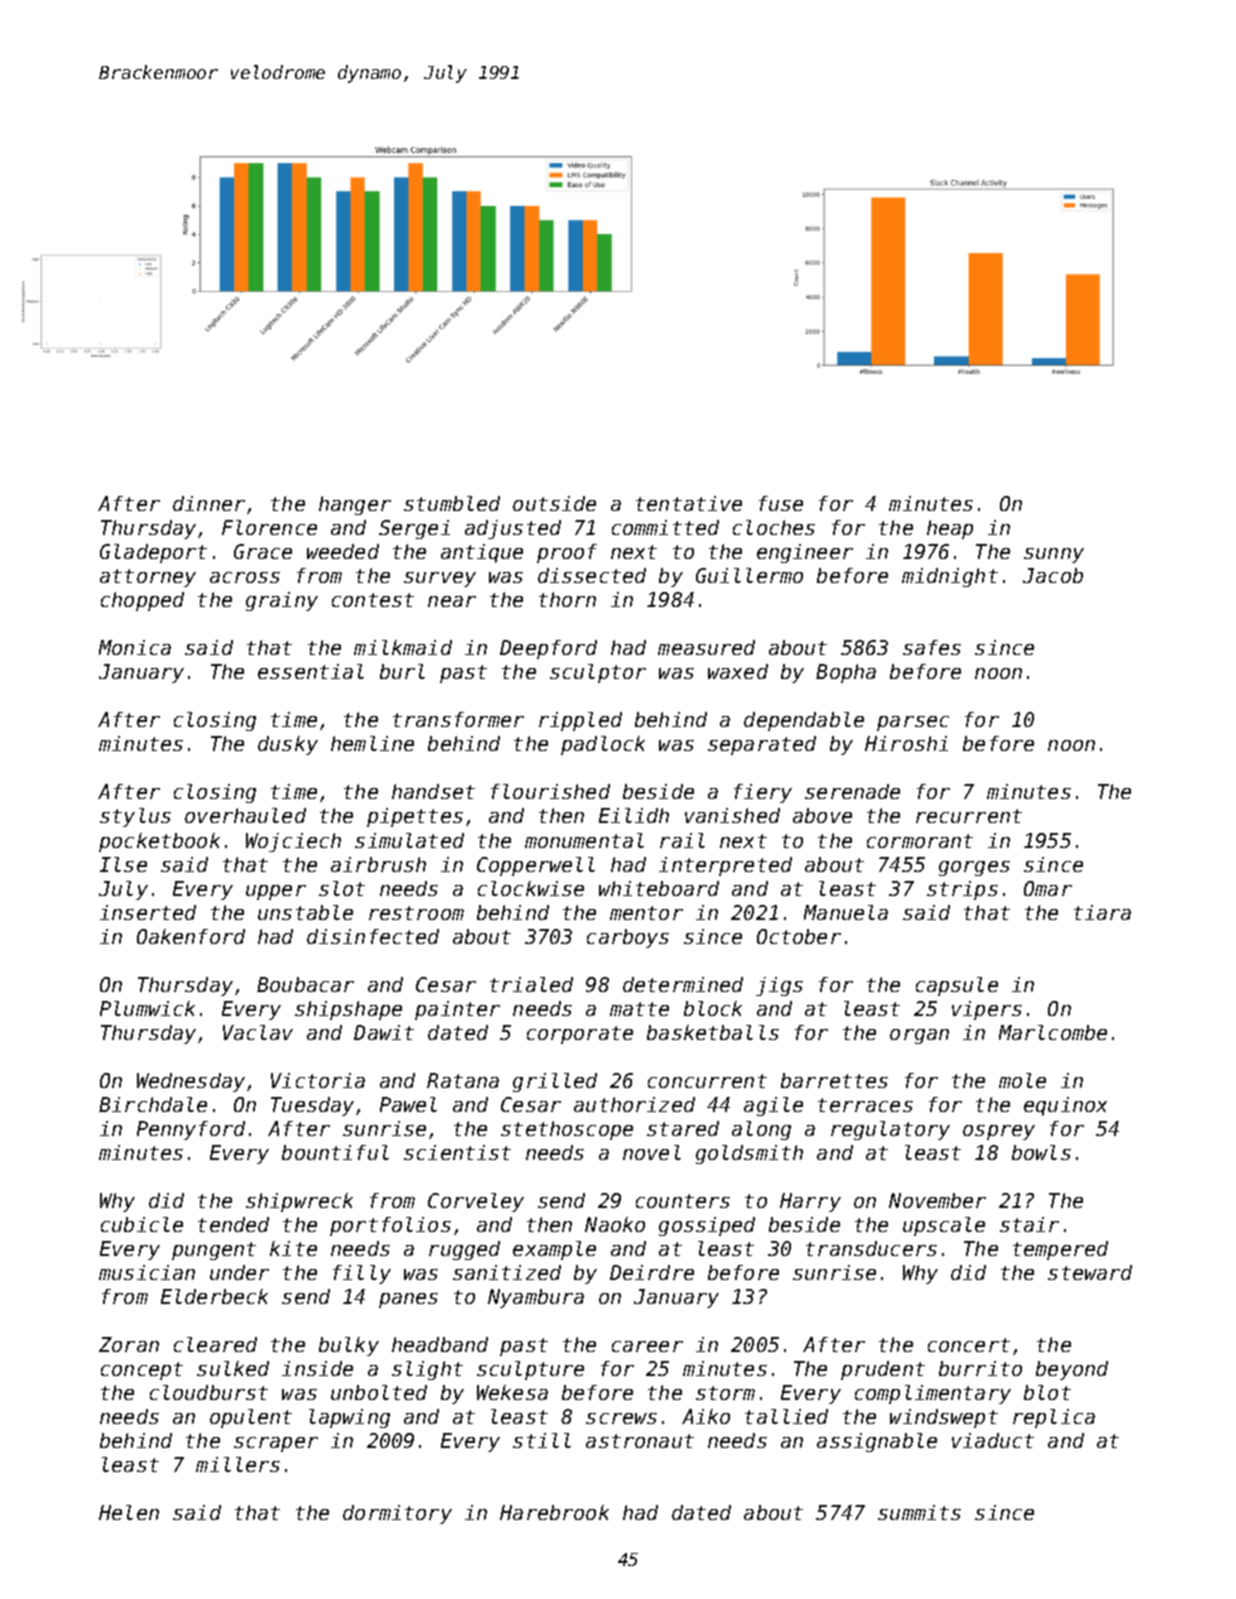 This image has height=1599, width=1236. What do you see at coordinates (263, 551) in the image?
I see `Grace` at bounding box center [263, 551].
